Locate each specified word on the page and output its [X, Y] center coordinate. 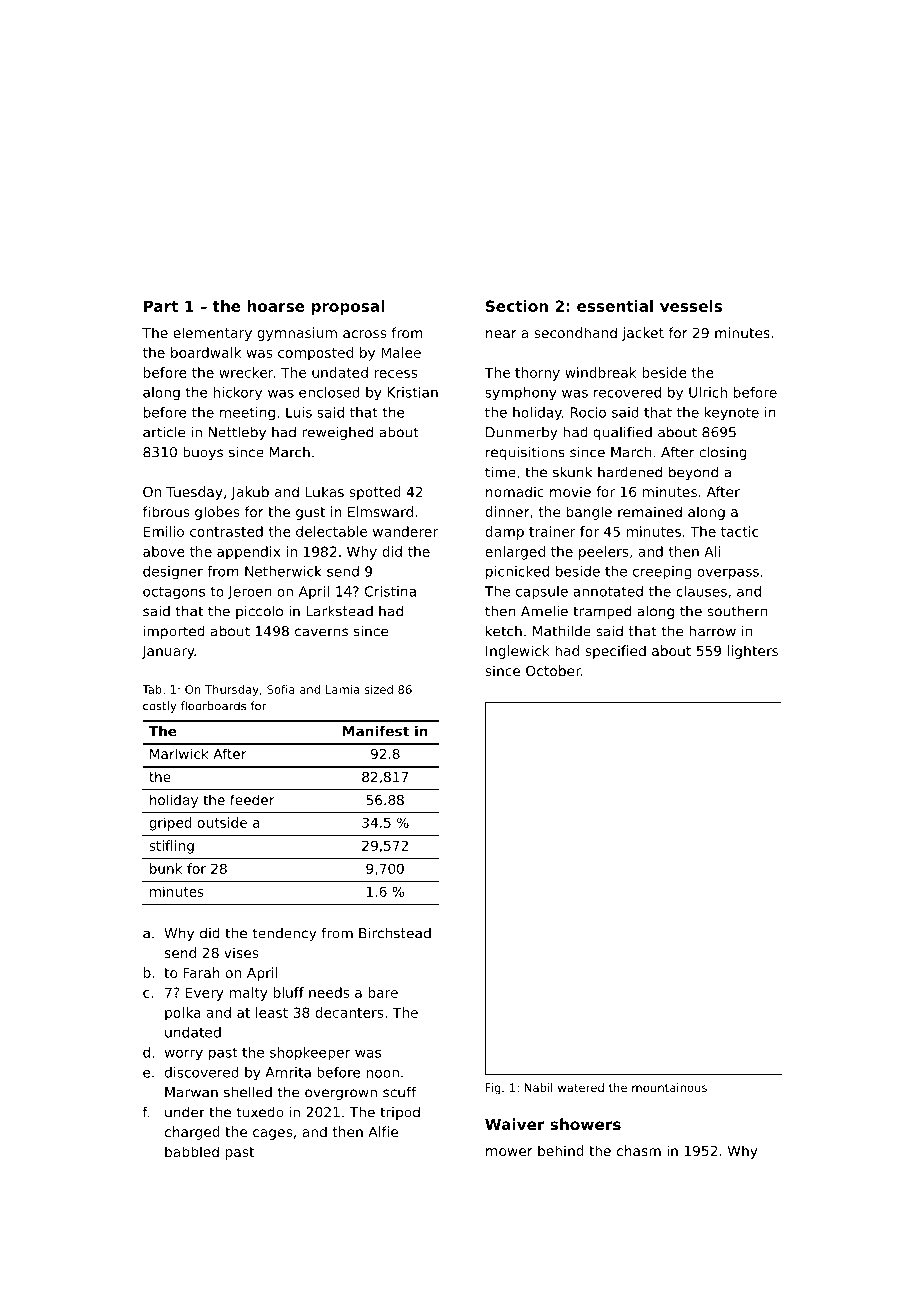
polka [183, 1014]
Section [517, 306]
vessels [691, 306]
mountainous [669, 1087]
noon [383, 1073]
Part [161, 306]
